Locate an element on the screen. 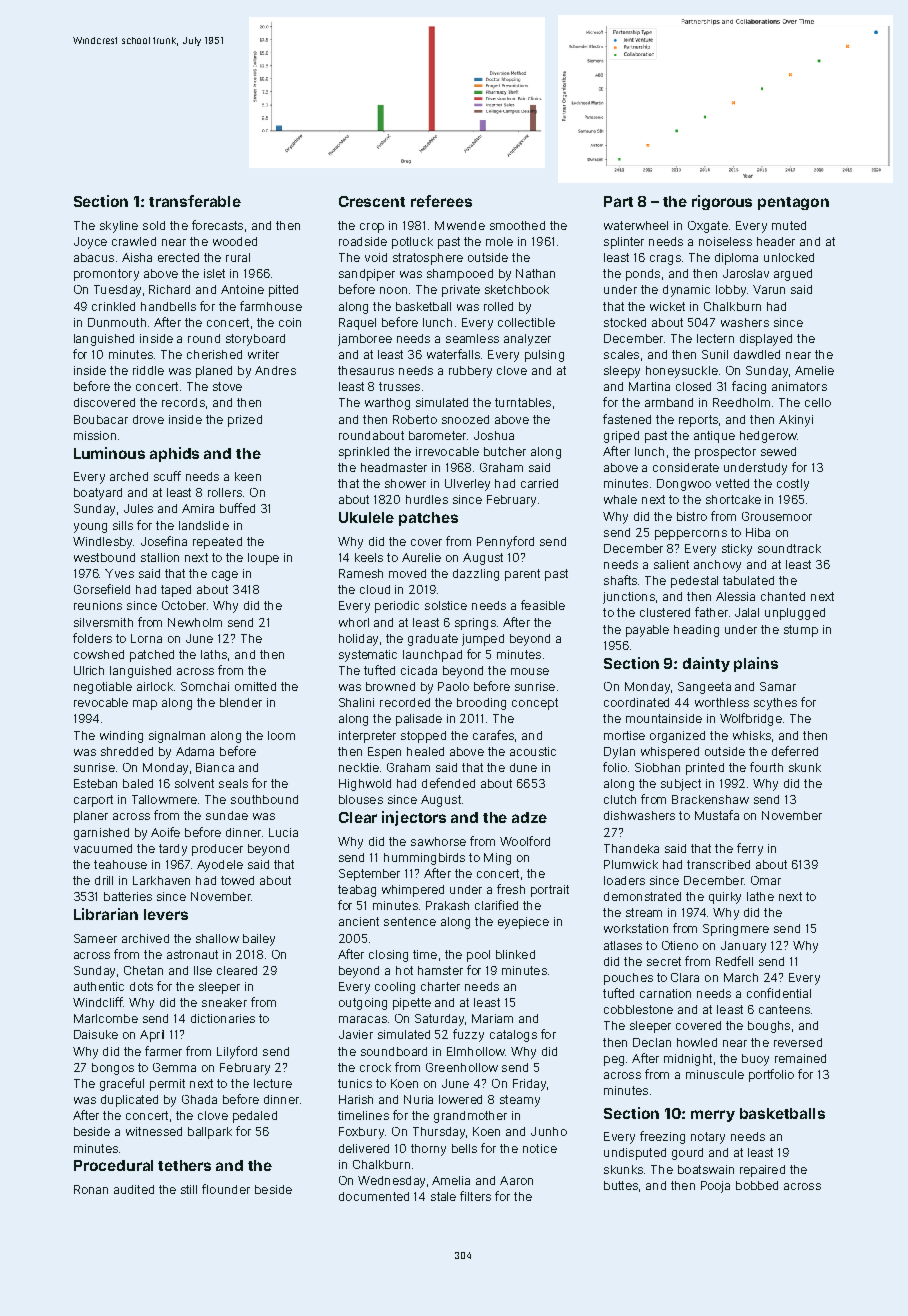  southbound is located at coordinates (264, 799).
